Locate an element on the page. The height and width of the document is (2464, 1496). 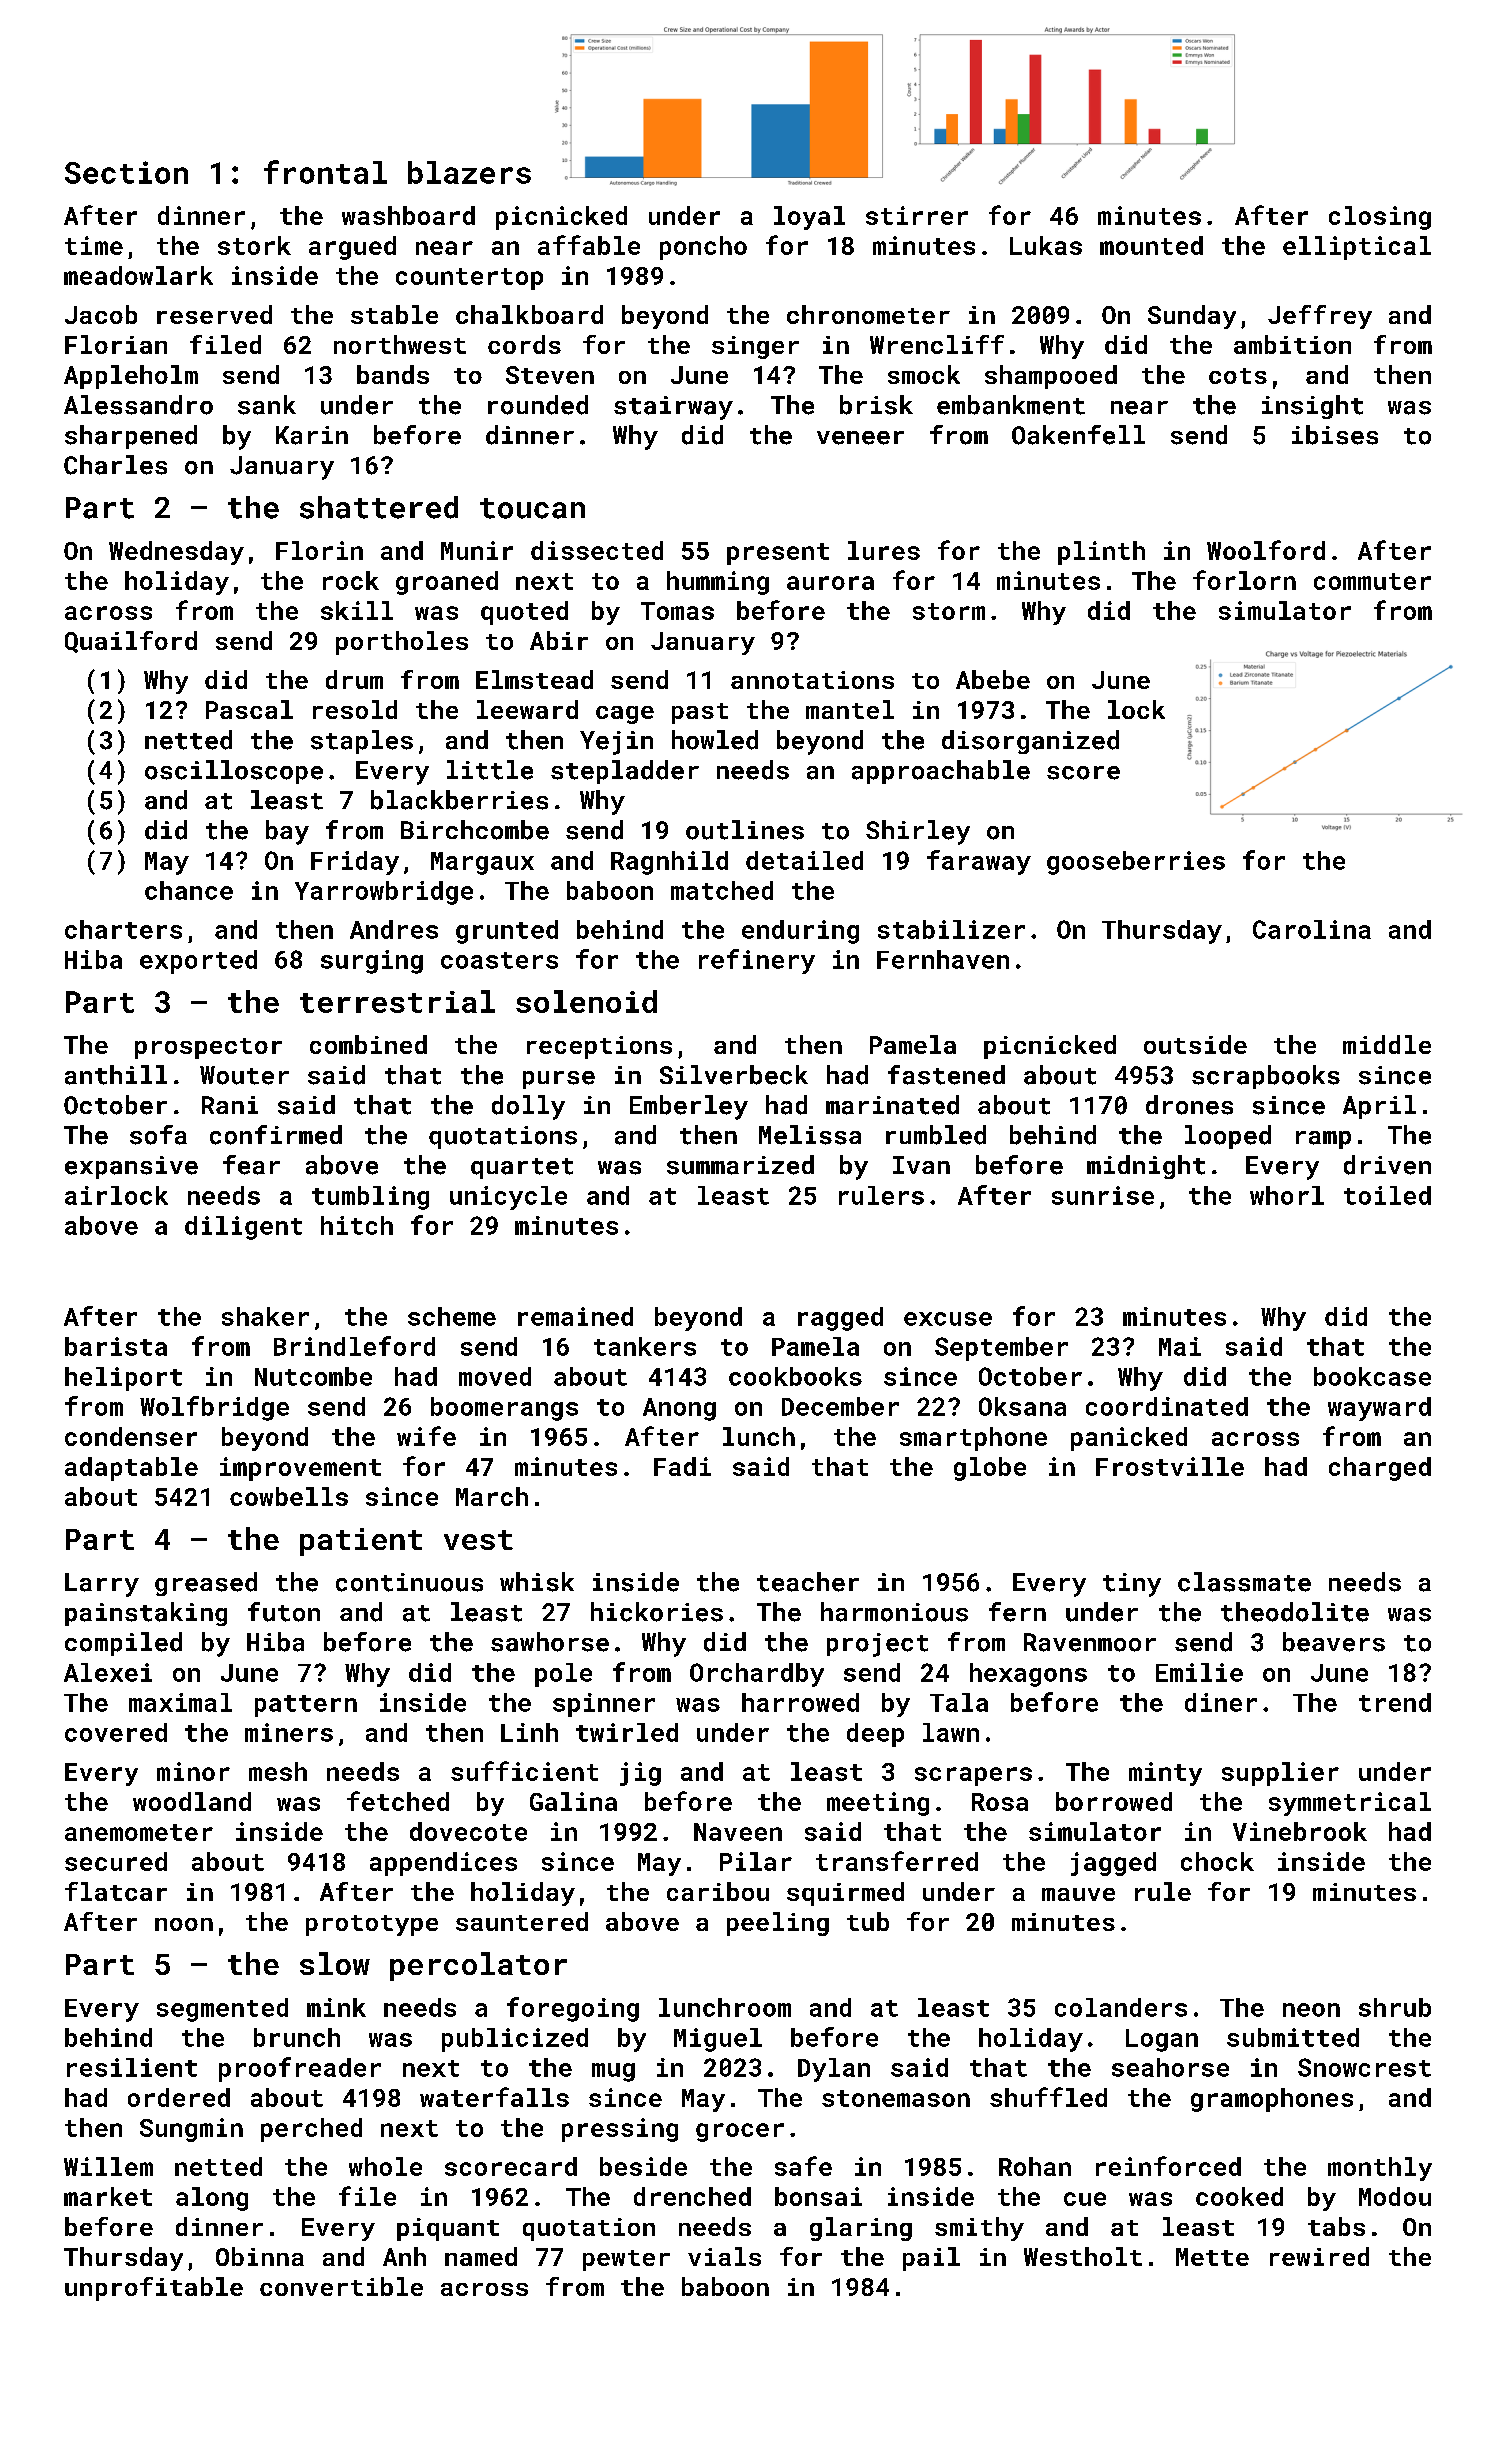
pewter is located at coordinates (626, 2260).
